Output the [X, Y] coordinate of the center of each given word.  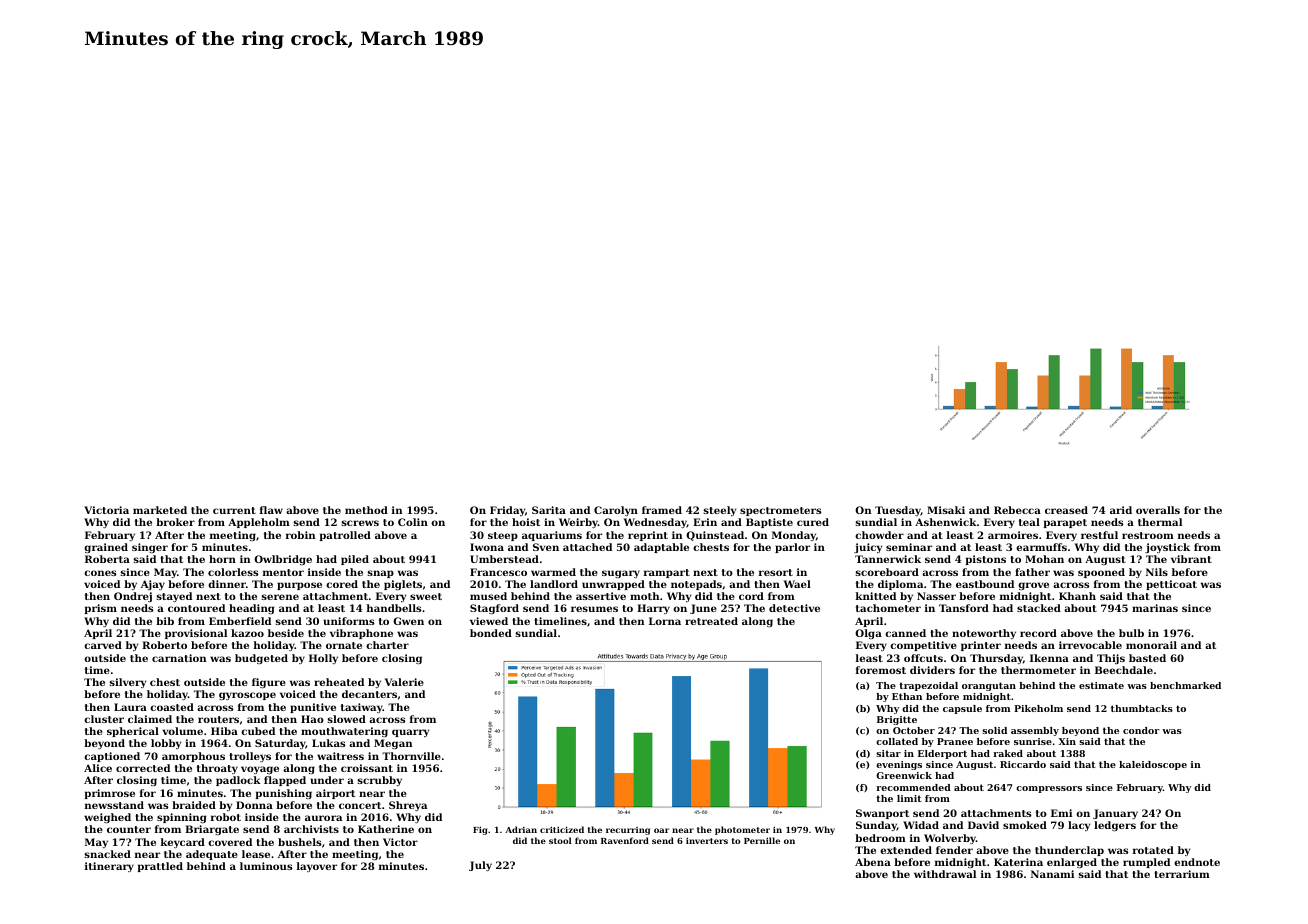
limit [909, 798]
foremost [881, 670]
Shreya [408, 806]
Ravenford [625, 840]
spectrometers [780, 511]
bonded [491, 633]
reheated [339, 682]
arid [1121, 510]
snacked [107, 854]
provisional [196, 634]
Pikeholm [1038, 708]
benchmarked [1185, 685]
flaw [271, 510]
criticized [562, 829]
